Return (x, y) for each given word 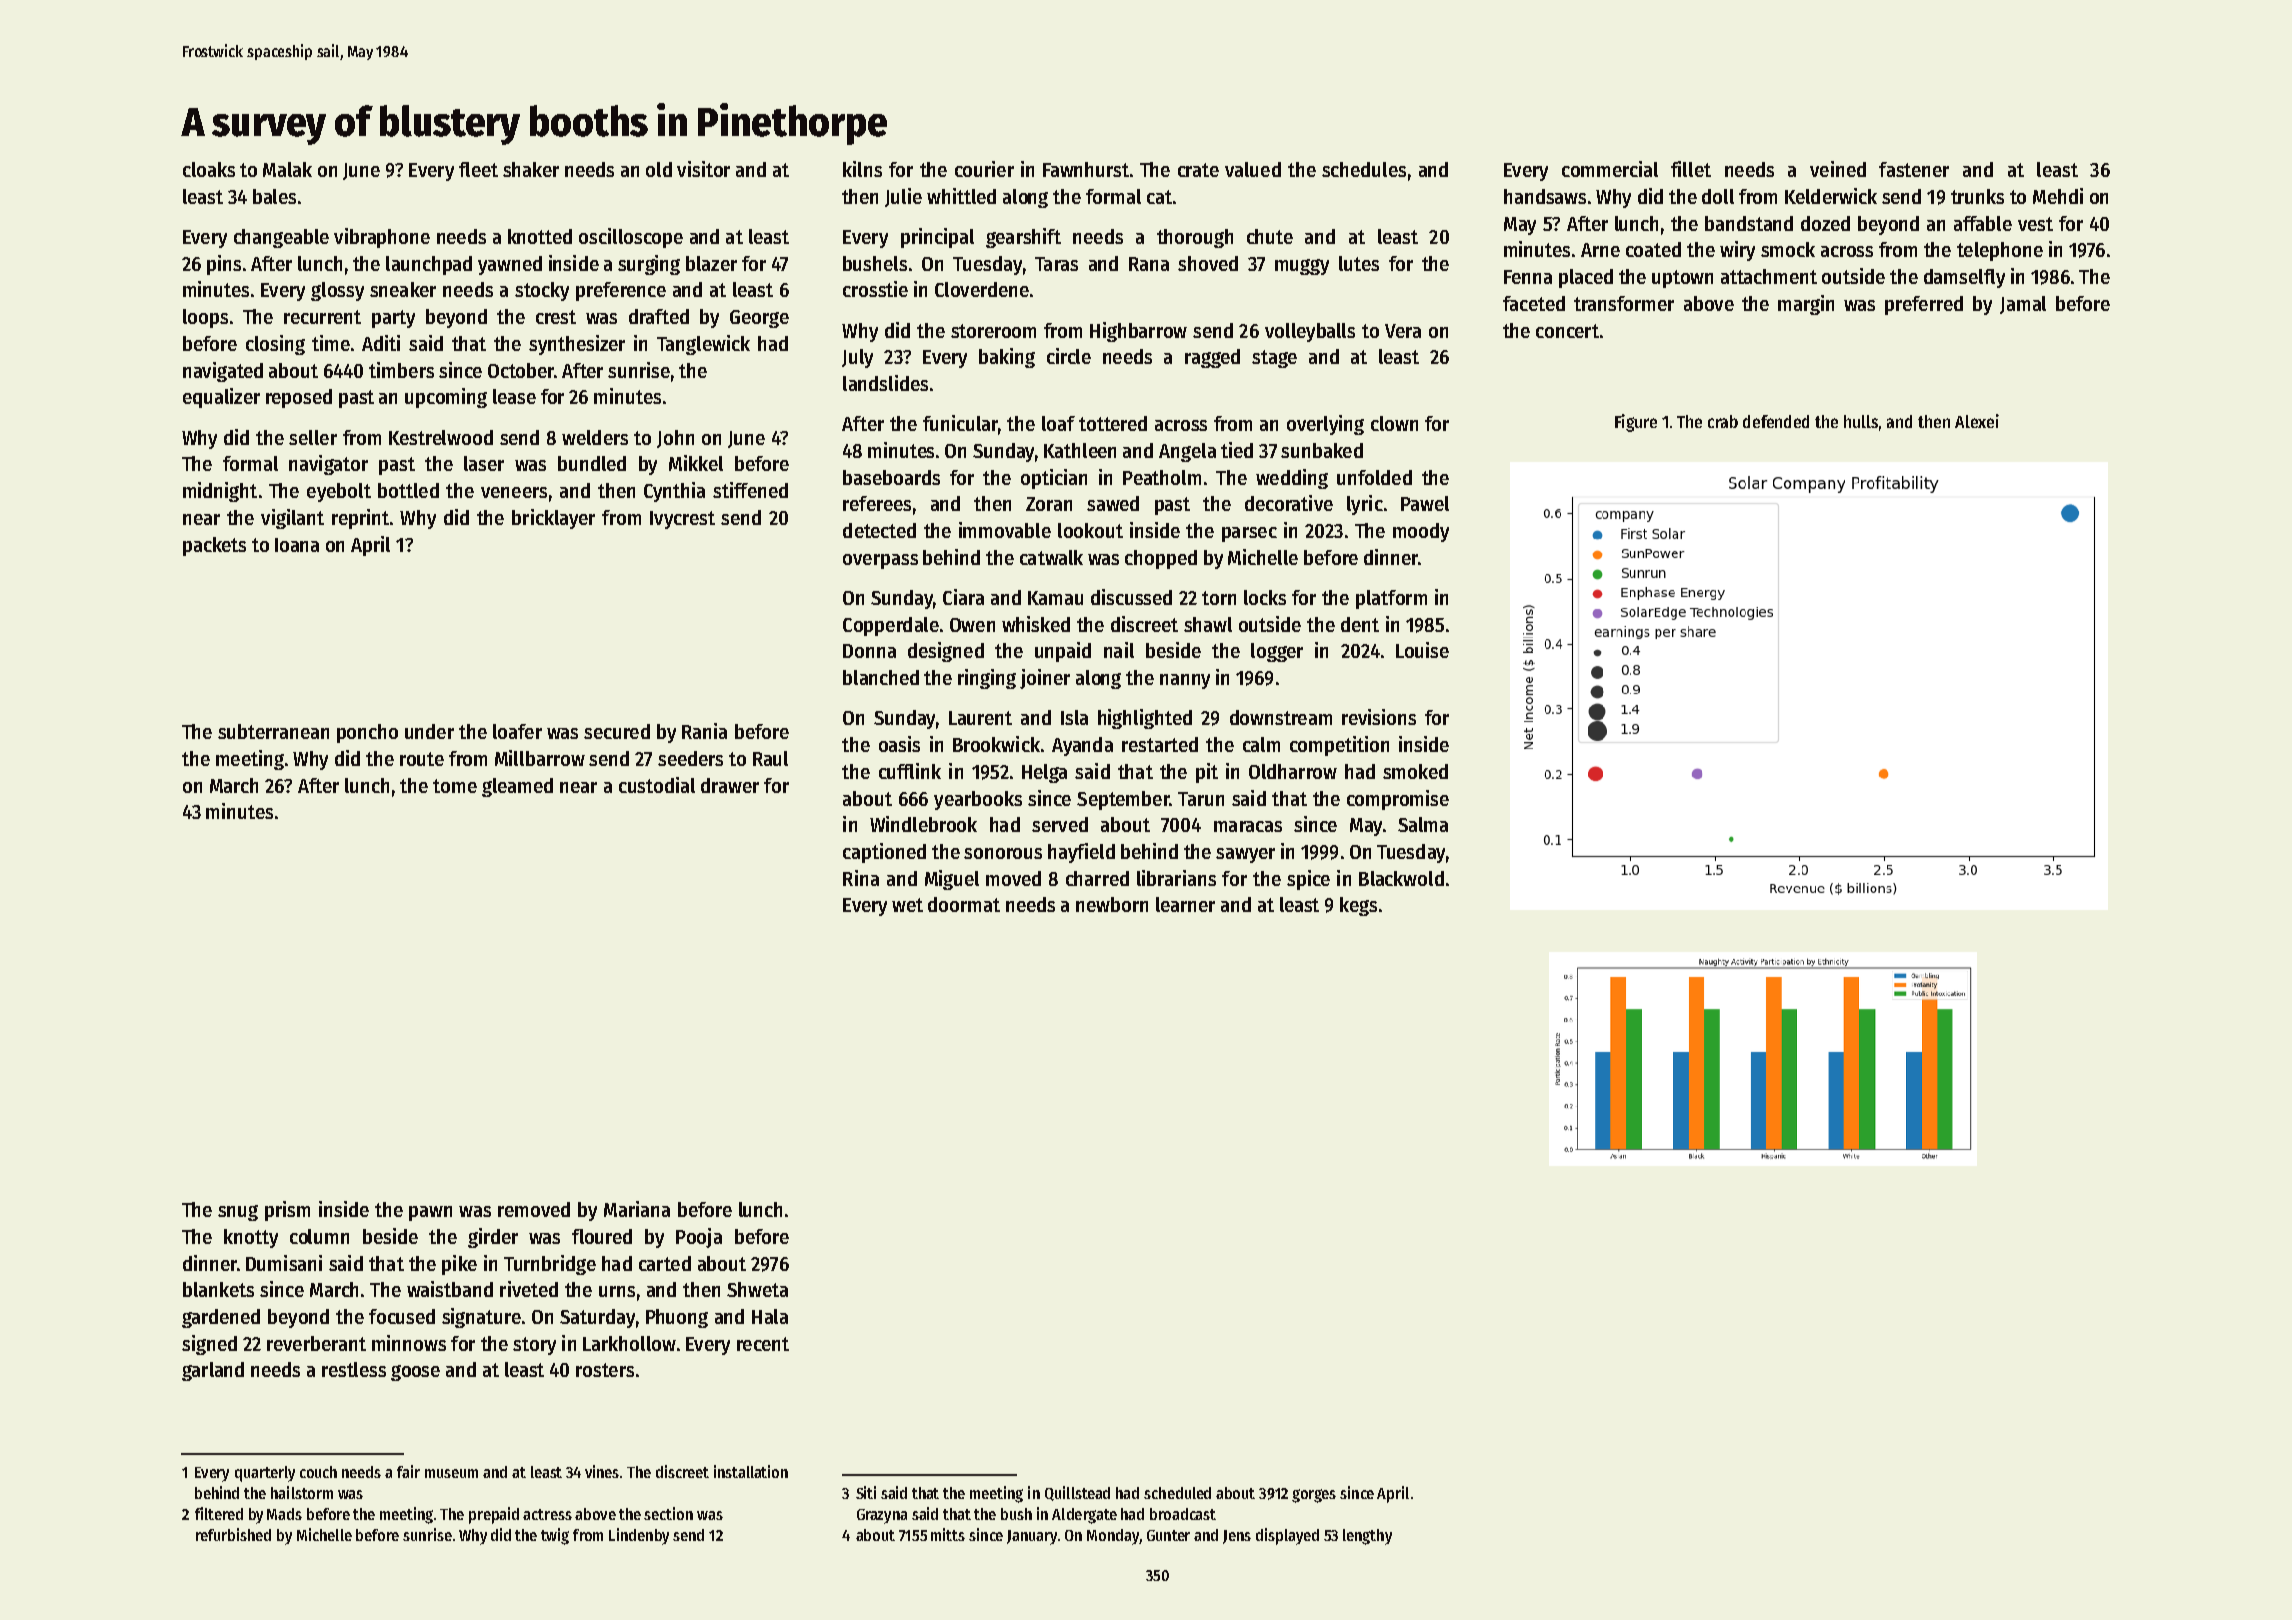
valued (1253, 169)
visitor (703, 169)
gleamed (517, 787)
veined (1838, 169)
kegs (1358, 906)
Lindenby (639, 1536)
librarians (1176, 878)
